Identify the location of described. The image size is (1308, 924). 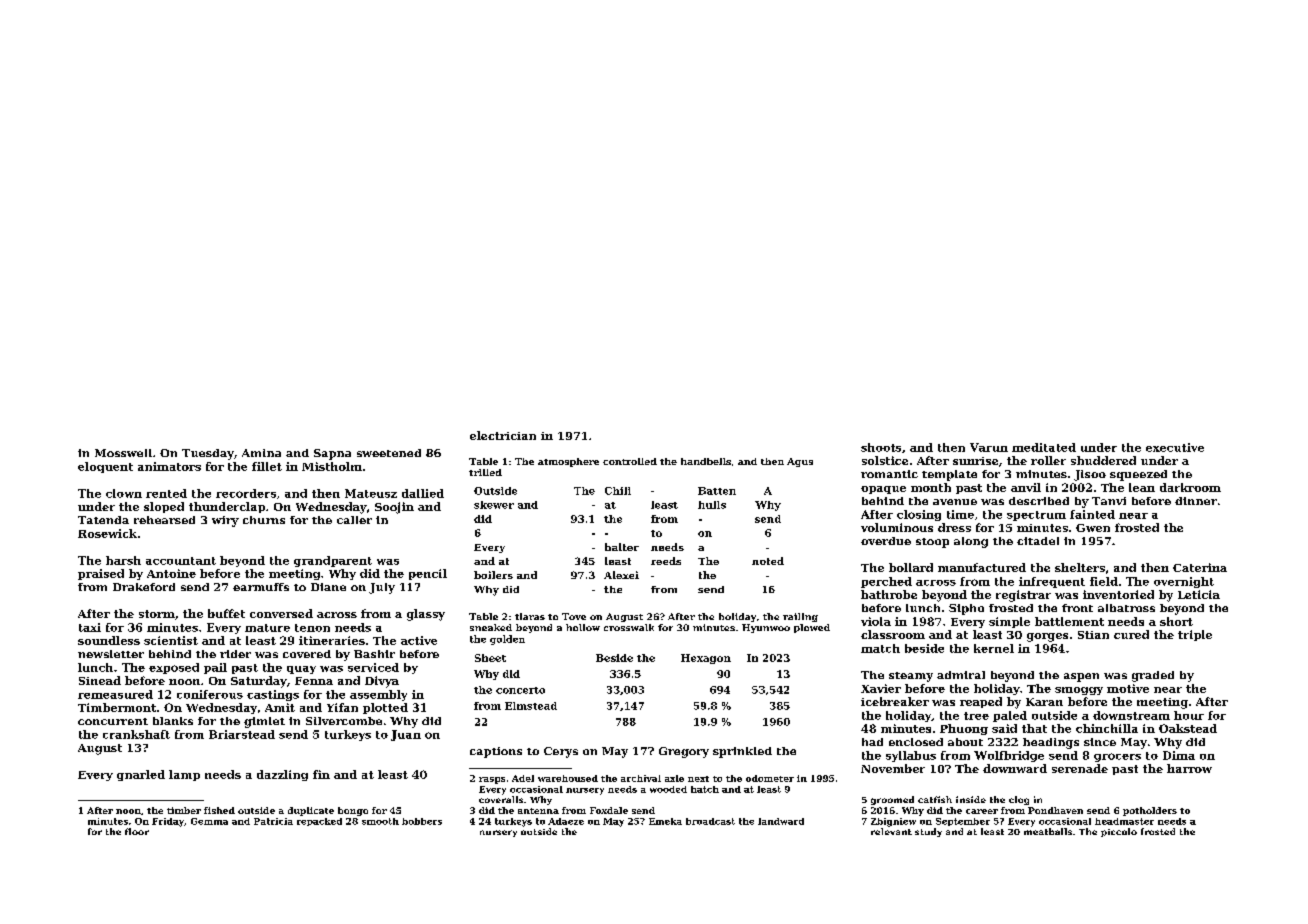
(1039, 501).
